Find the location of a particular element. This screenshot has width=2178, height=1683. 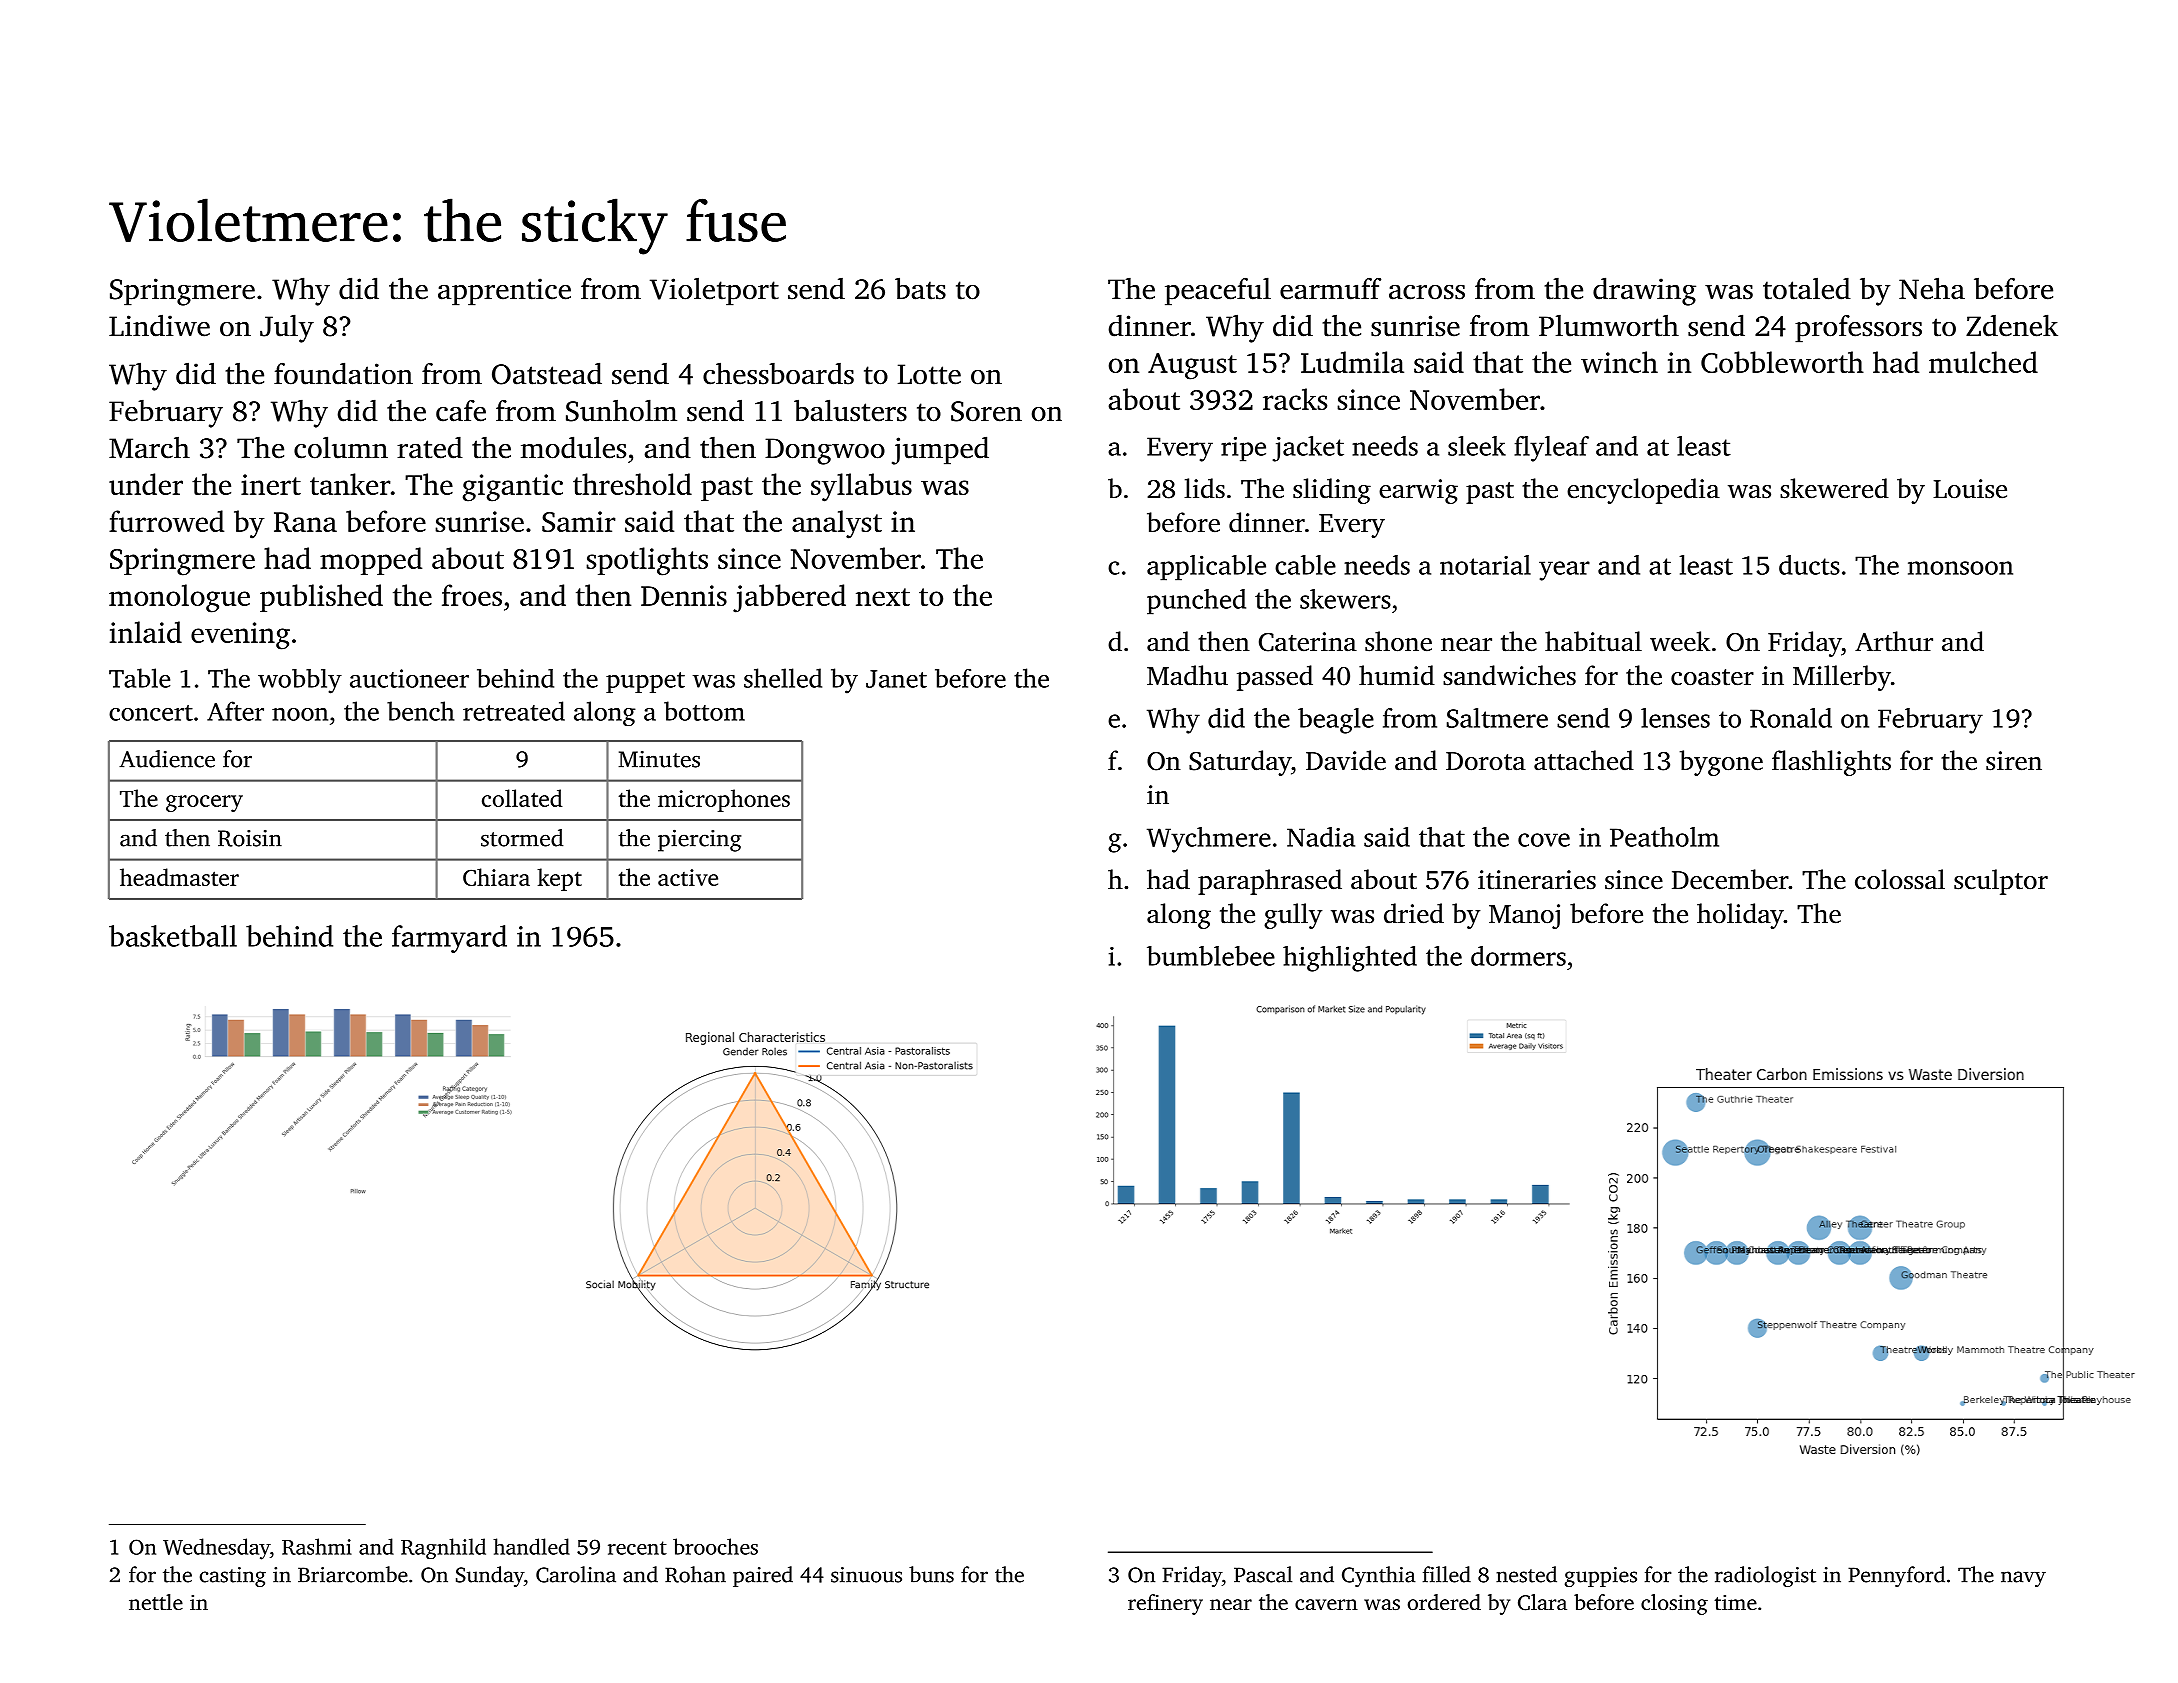

foundation is located at coordinates (343, 373).
